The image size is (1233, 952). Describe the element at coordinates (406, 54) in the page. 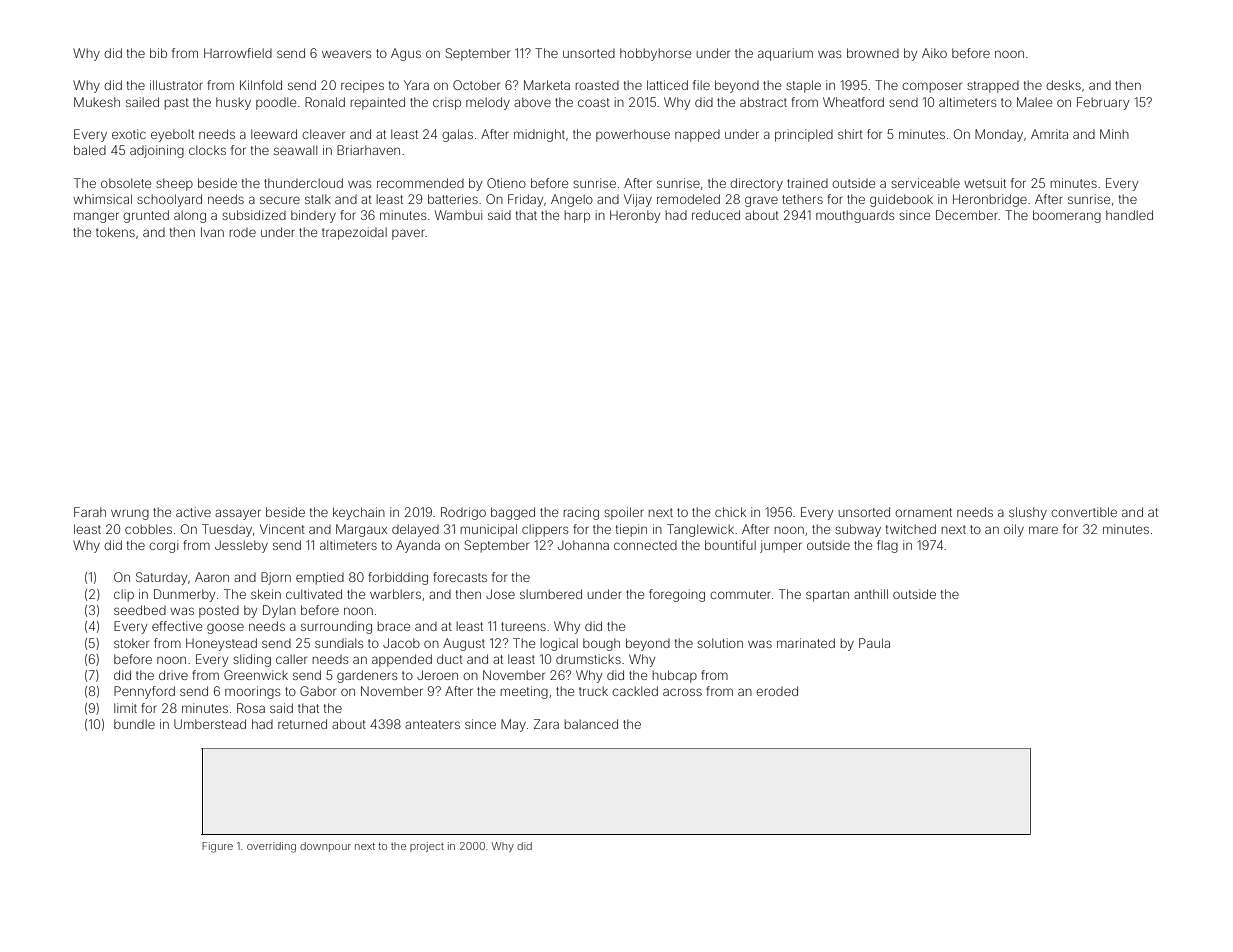

I see `Agus` at that location.
